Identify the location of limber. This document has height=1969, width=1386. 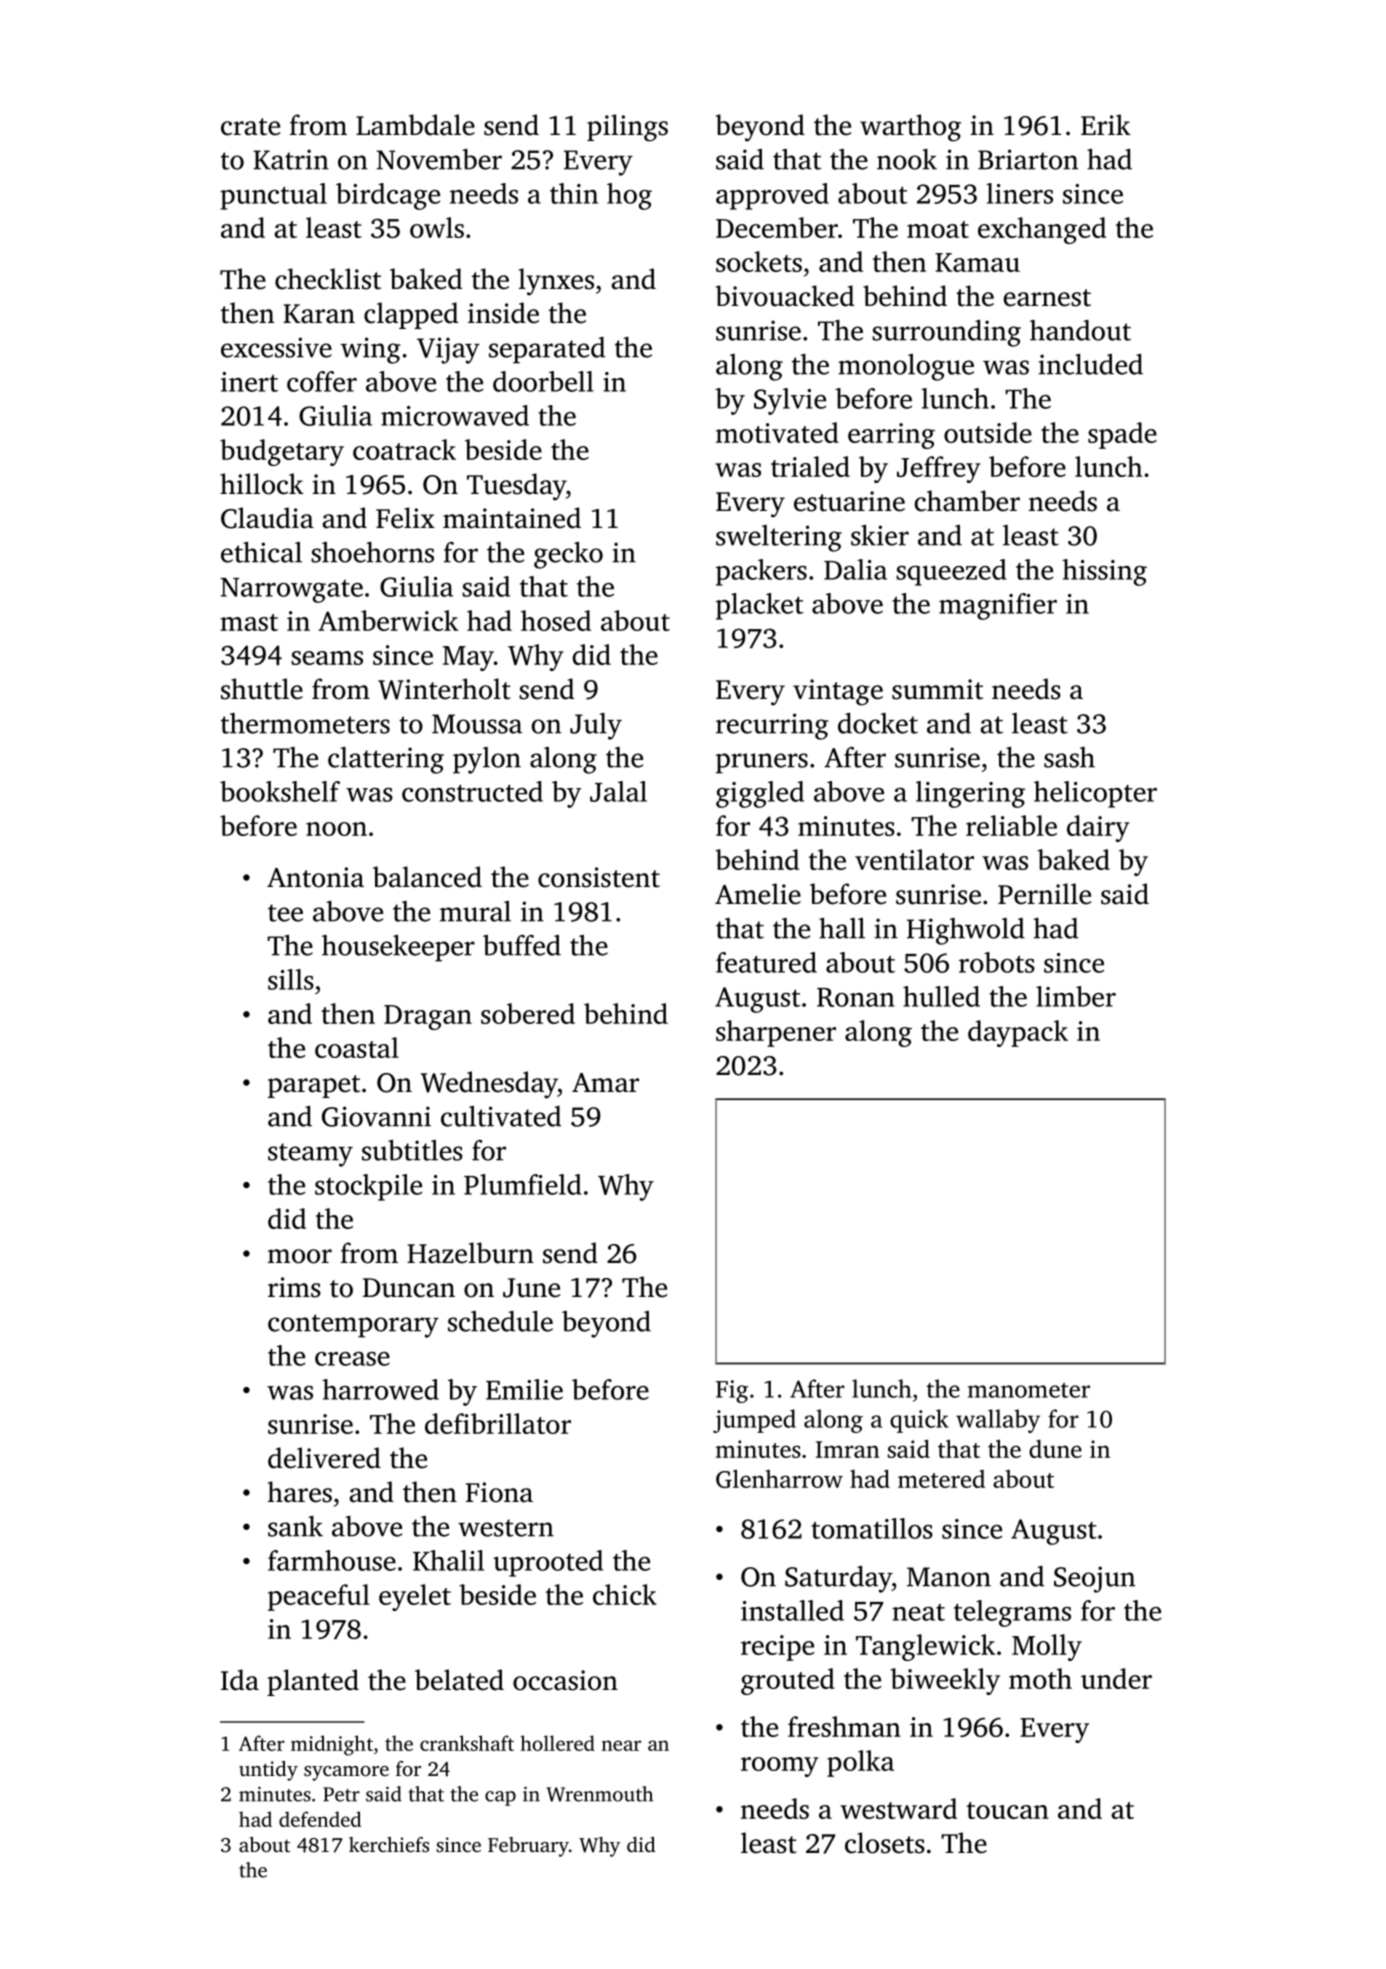
(1076, 996).
